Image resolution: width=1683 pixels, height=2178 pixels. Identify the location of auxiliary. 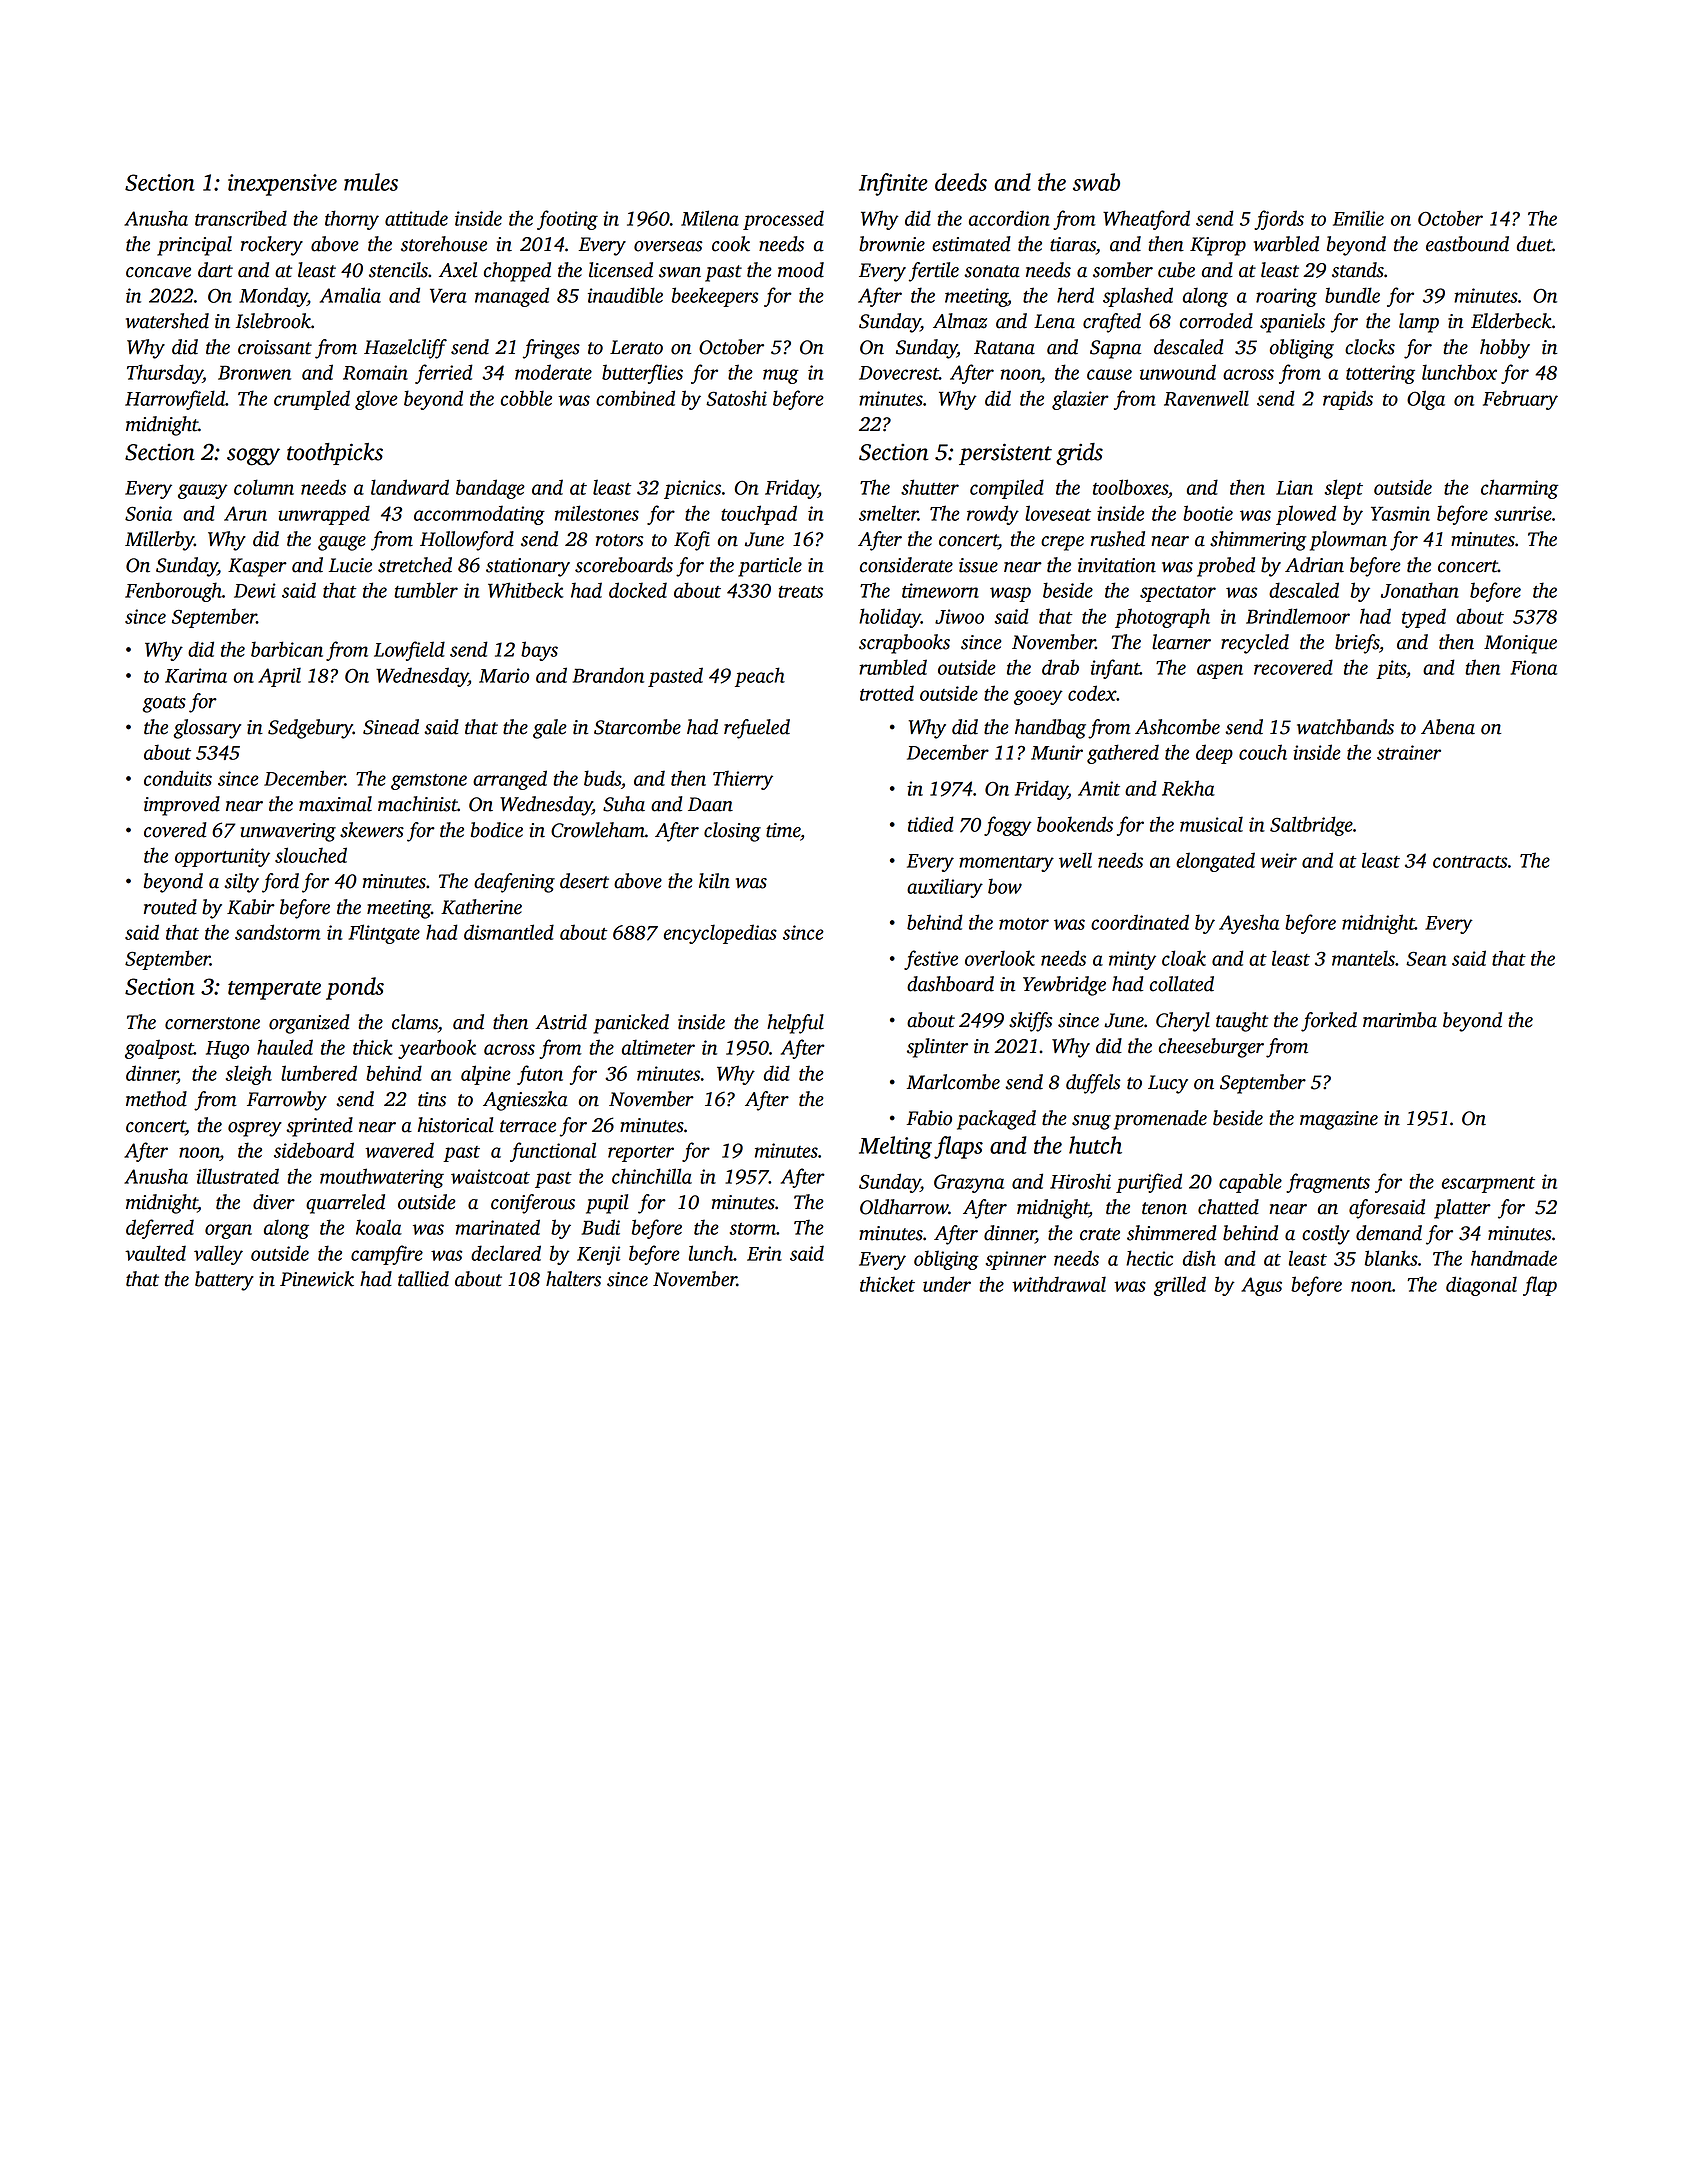
(945, 888).
